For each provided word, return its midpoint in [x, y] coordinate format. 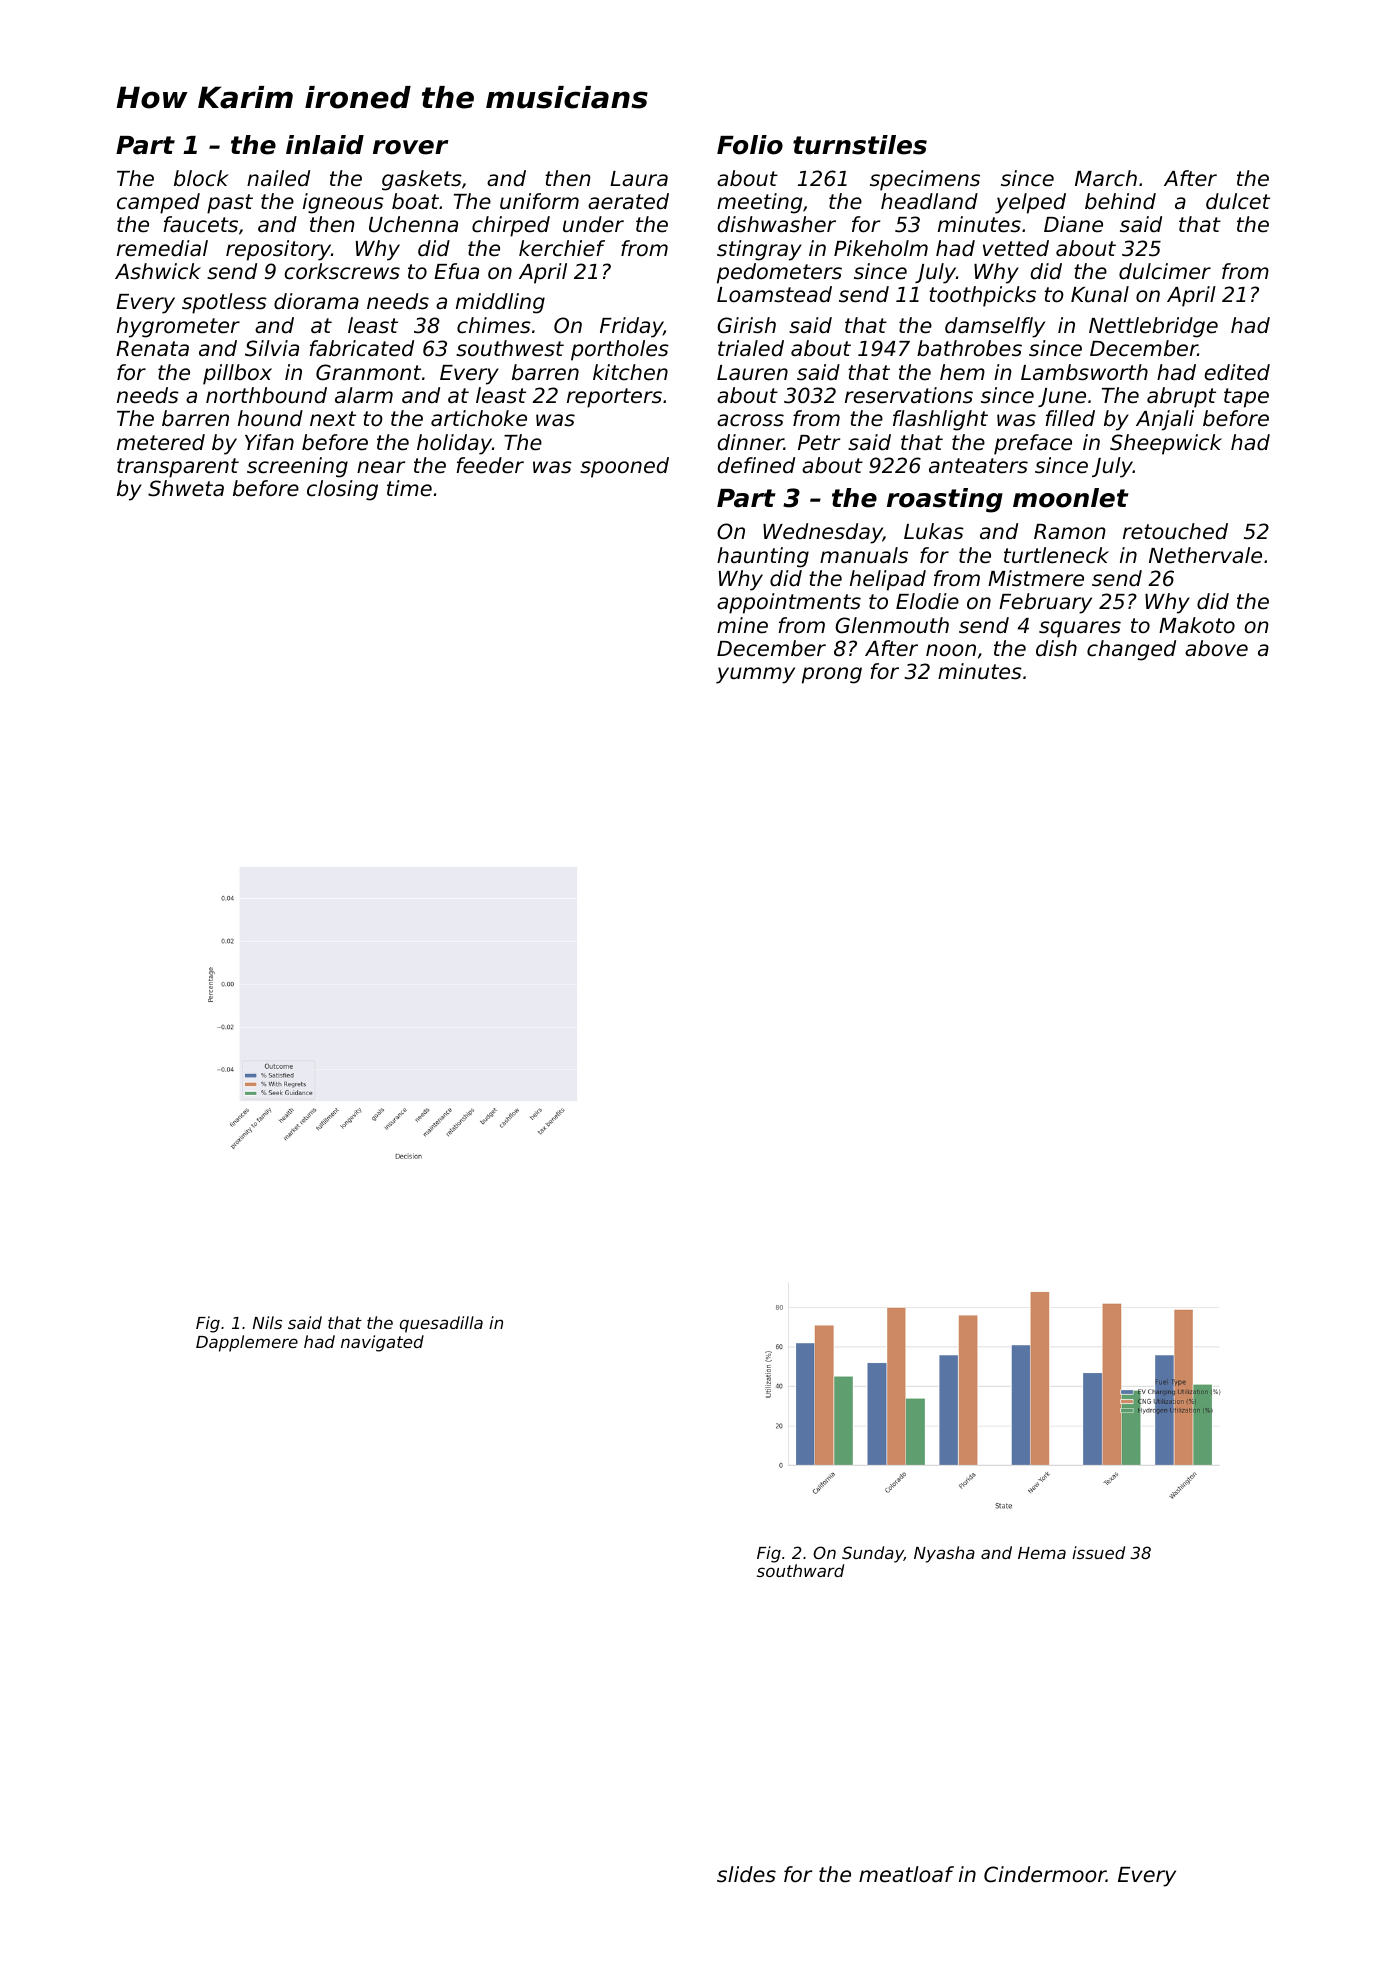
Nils [267, 1322]
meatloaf [906, 1874]
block [201, 178]
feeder [490, 465]
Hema [1042, 1553]
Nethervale [1205, 555]
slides [746, 1874]
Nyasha [944, 1554]
